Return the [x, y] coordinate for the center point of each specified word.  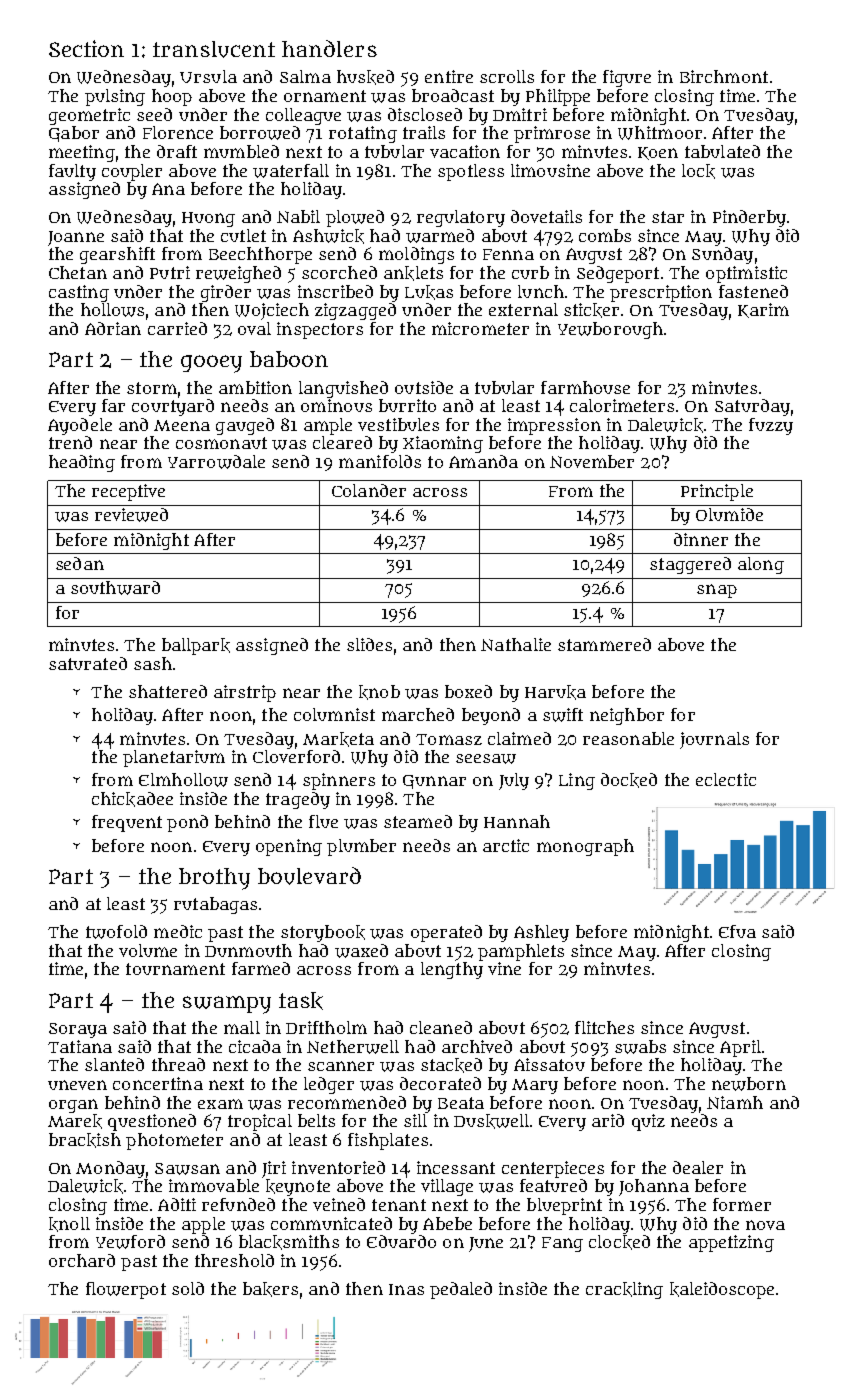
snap [717, 591]
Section [86, 48]
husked [365, 77]
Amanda [483, 461]
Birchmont [724, 76]
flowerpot [126, 1290]
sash [153, 663]
